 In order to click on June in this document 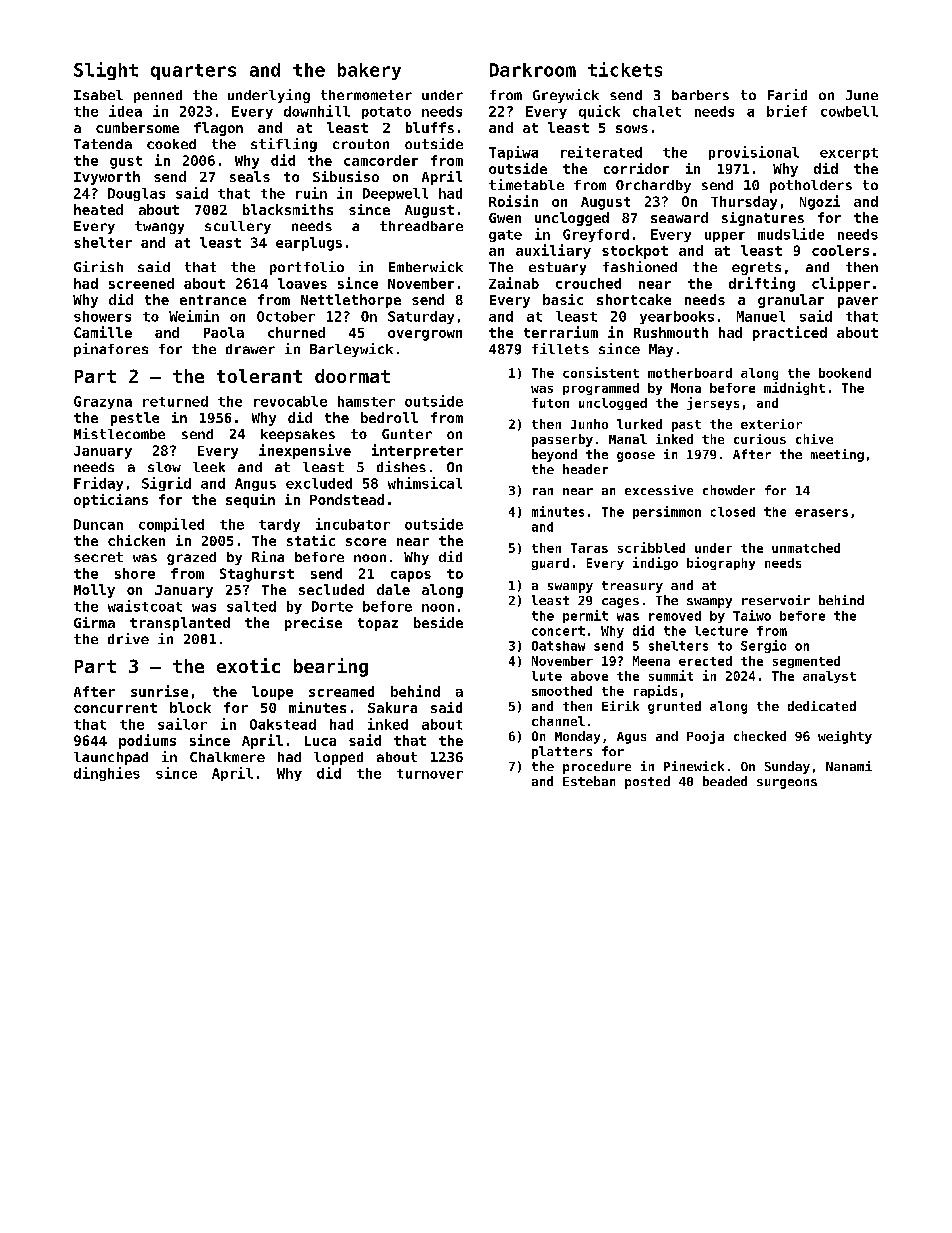, I will do `click(862, 95)`.
